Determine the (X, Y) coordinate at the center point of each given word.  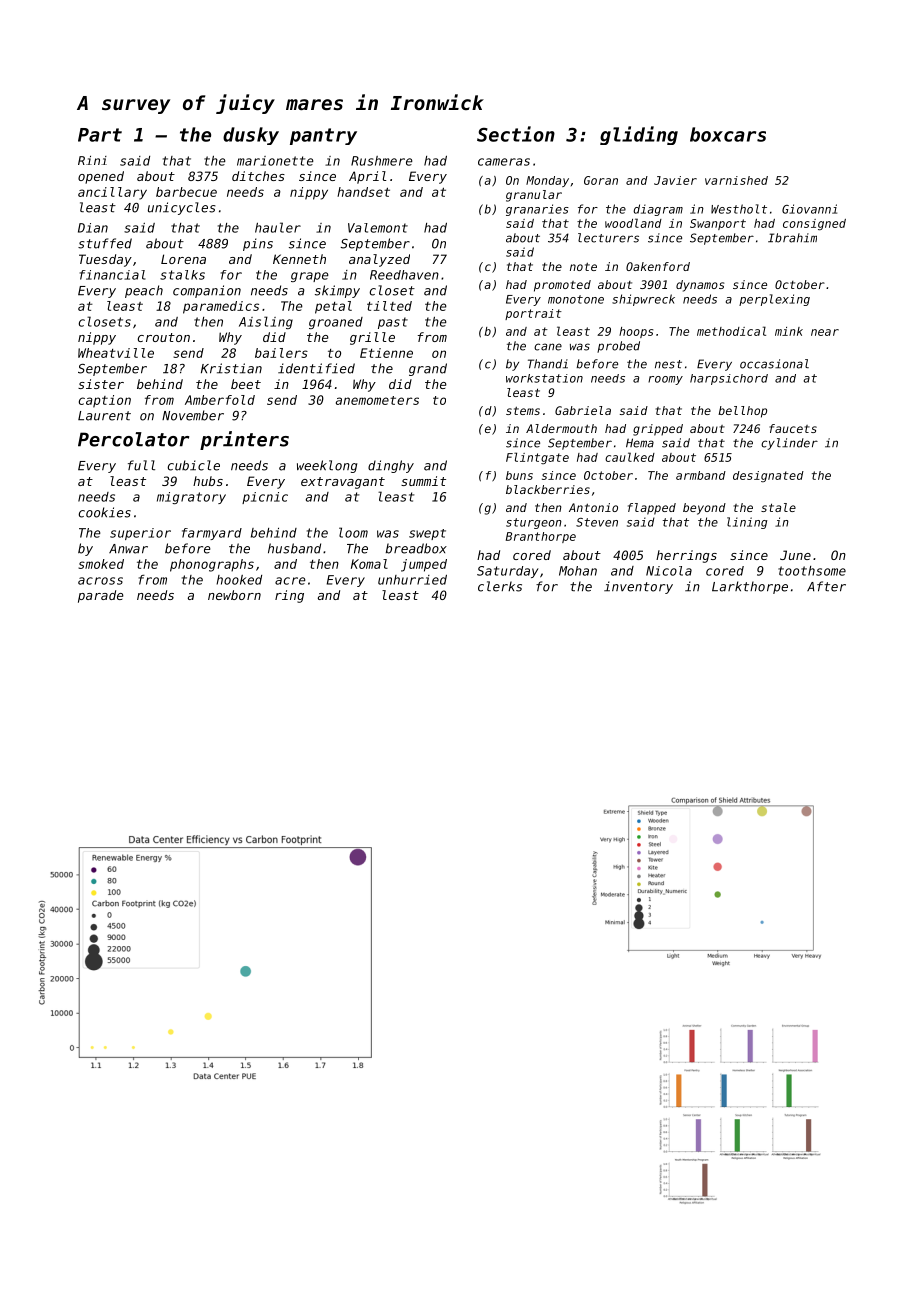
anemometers (377, 400)
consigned (814, 225)
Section (516, 134)
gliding (639, 135)
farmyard (212, 534)
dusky (251, 136)
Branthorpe (541, 537)
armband (701, 475)
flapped (652, 509)
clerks (500, 586)
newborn (234, 595)
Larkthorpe (750, 587)
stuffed (105, 243)
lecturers (608, 238)
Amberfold (220, 400)
